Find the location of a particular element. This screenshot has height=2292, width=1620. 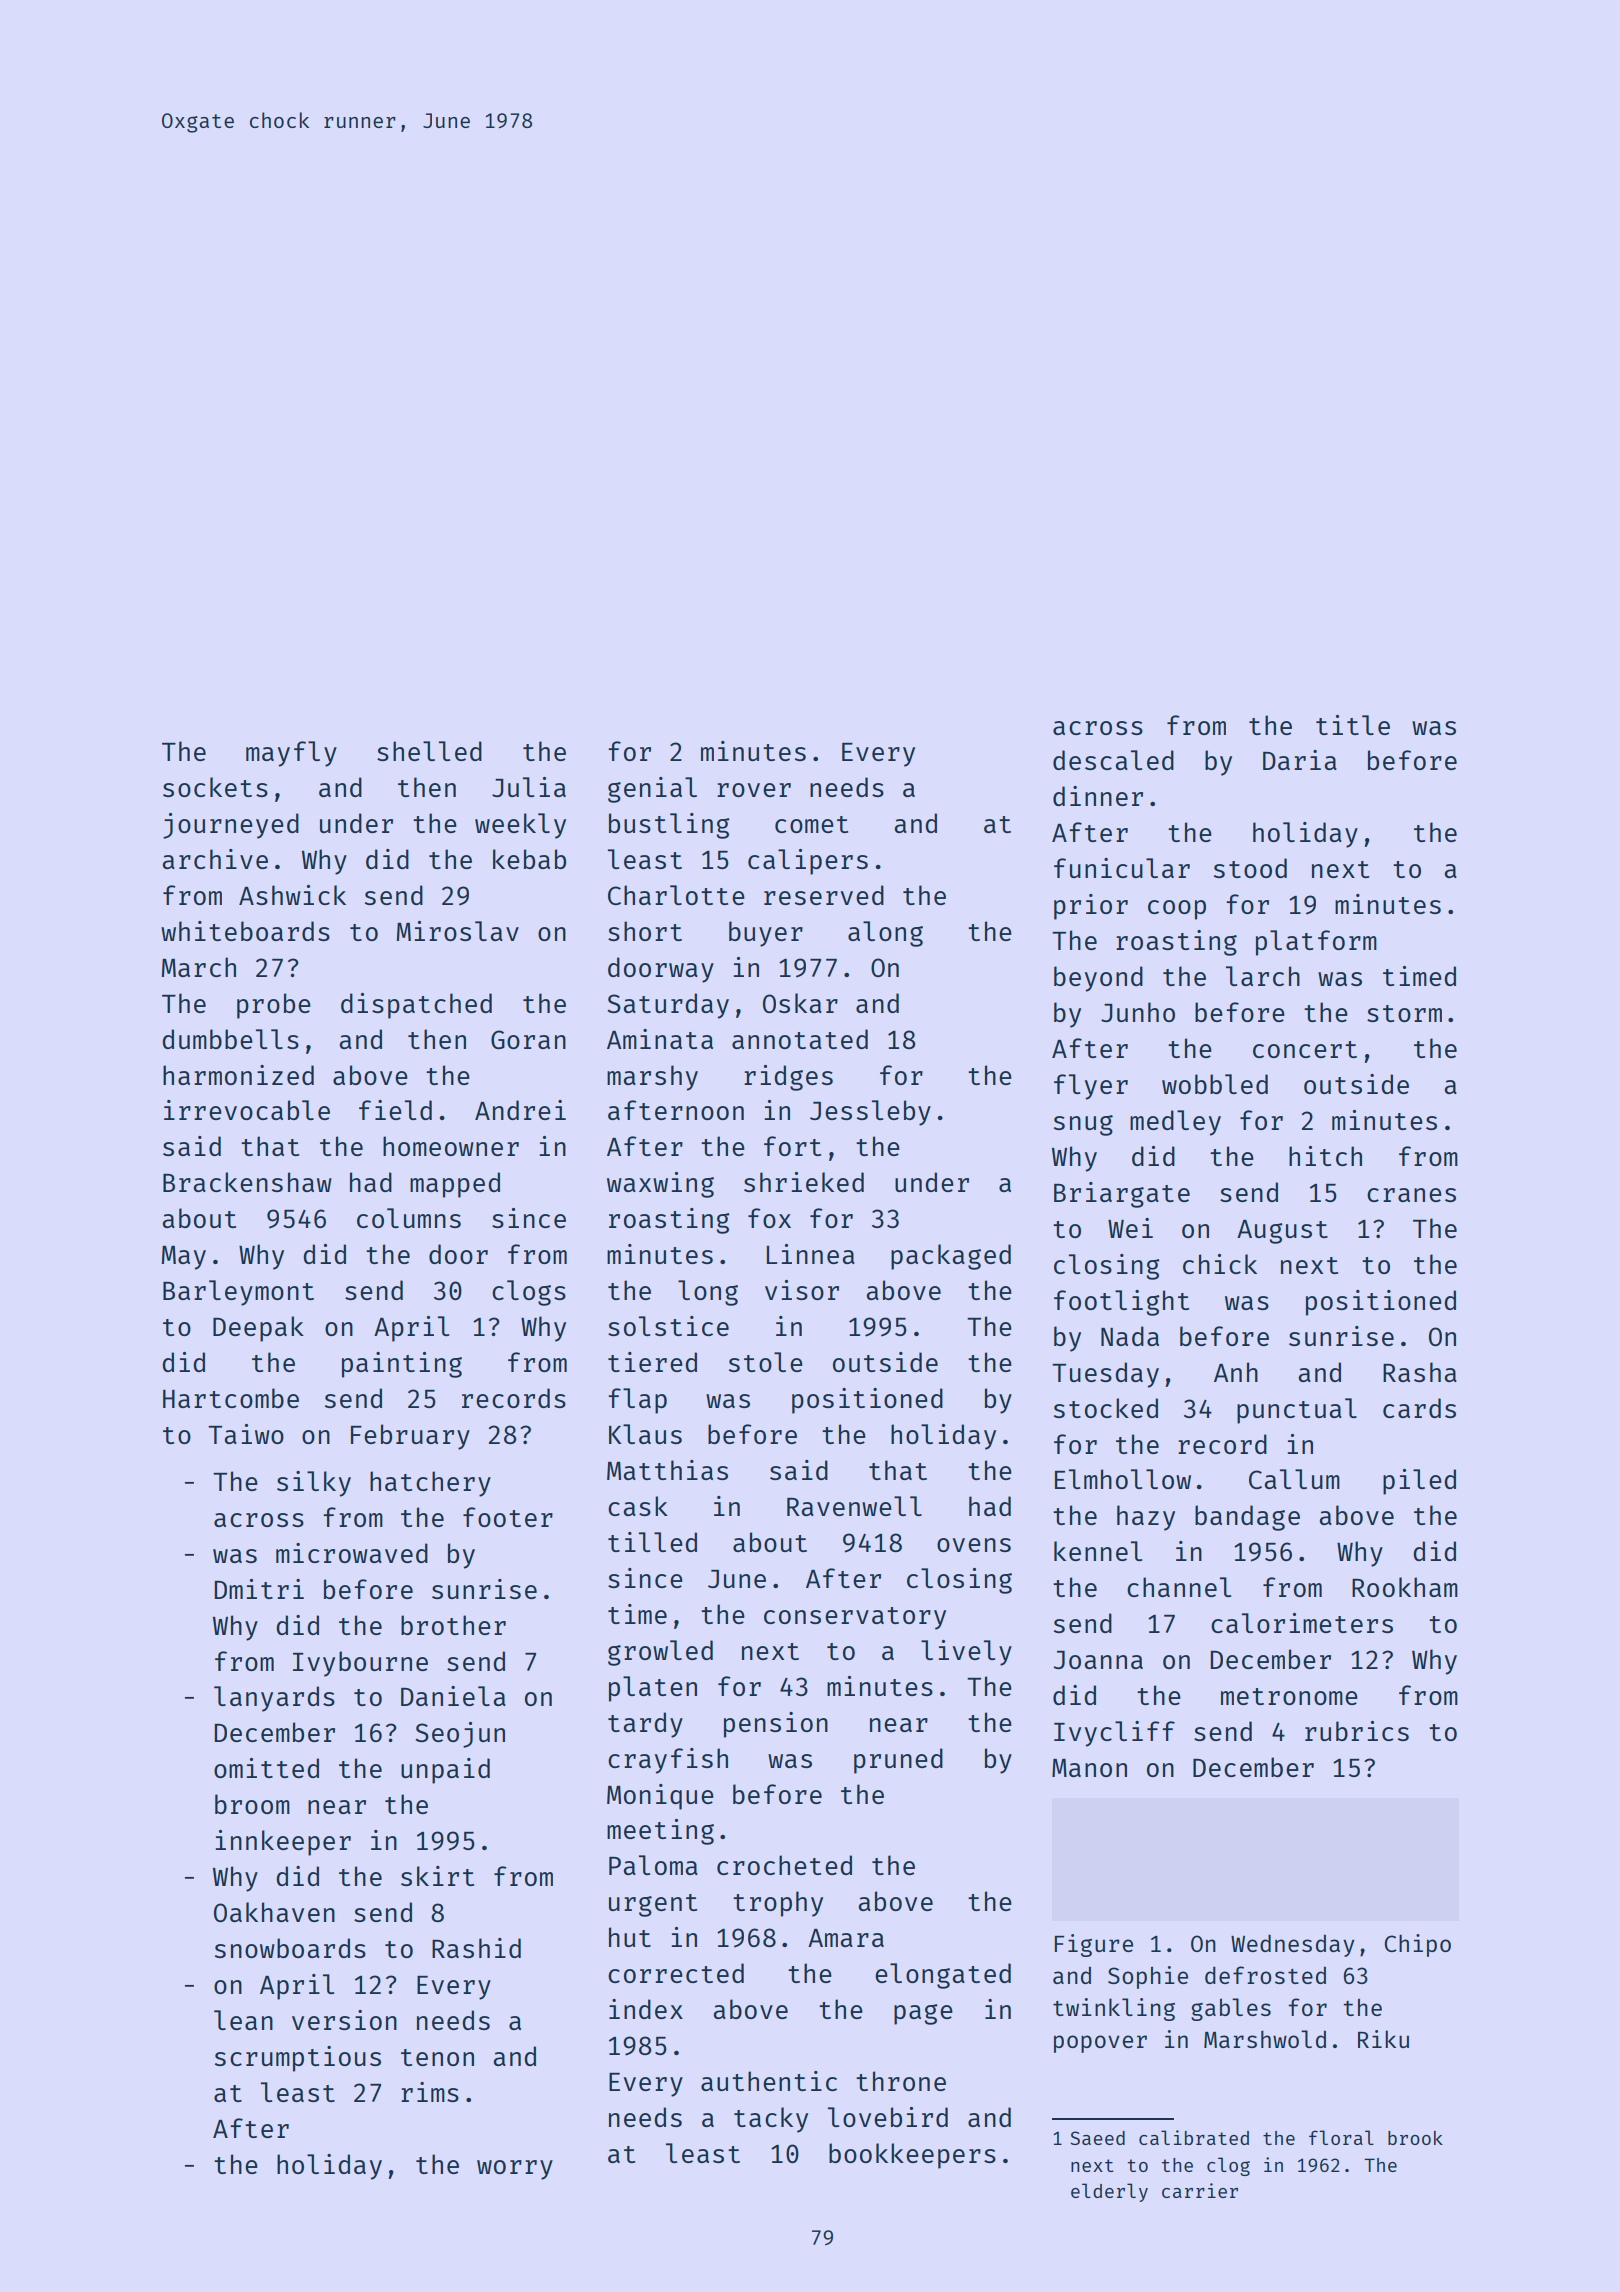

March is located at coordinates (198, 967).
